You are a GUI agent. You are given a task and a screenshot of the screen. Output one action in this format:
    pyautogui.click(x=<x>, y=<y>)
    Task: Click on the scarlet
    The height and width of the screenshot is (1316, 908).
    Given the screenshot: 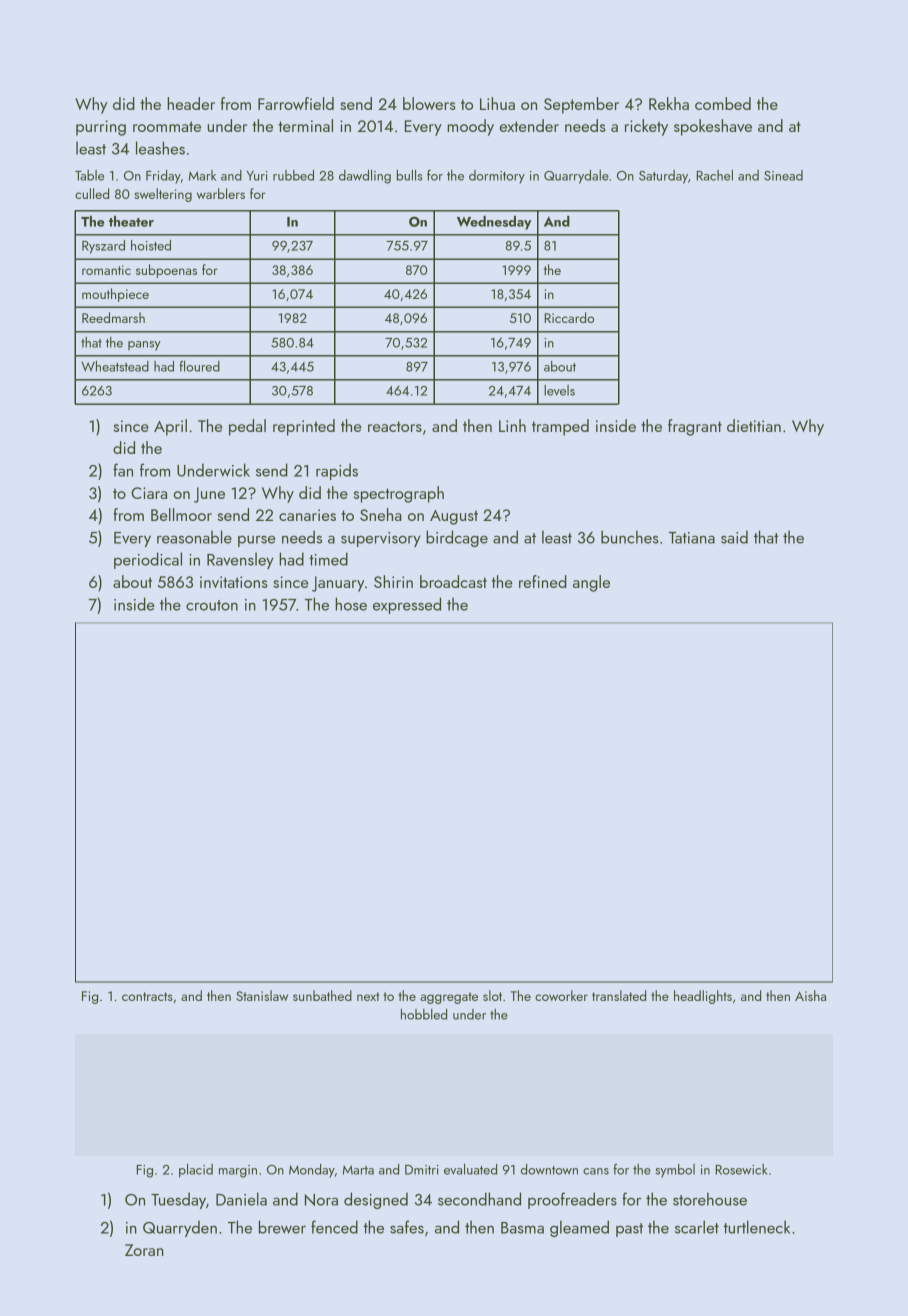 What is the action you would take?
    pyautogui.click(x=697, y=1227)
